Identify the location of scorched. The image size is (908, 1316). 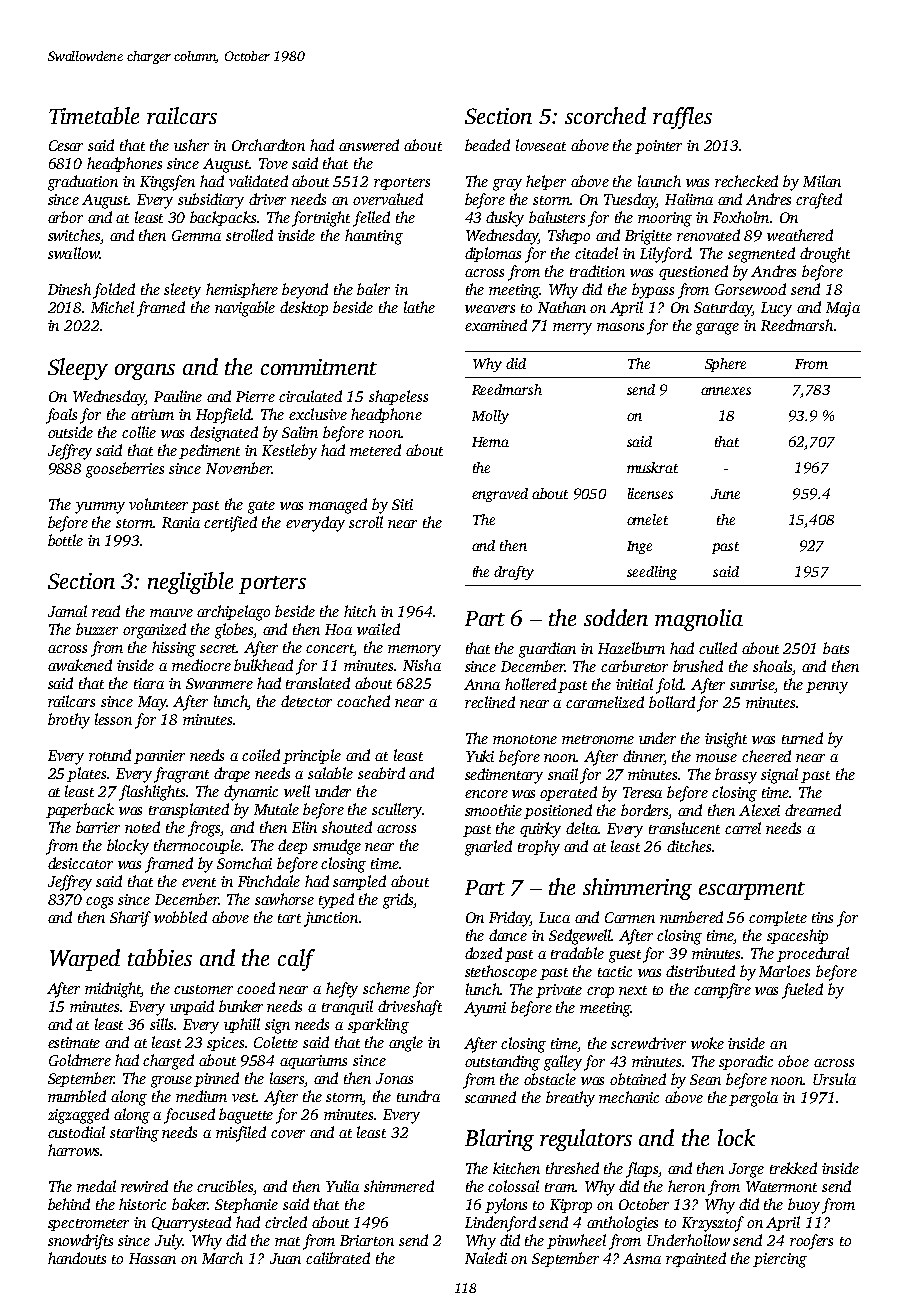
(605, 115).
